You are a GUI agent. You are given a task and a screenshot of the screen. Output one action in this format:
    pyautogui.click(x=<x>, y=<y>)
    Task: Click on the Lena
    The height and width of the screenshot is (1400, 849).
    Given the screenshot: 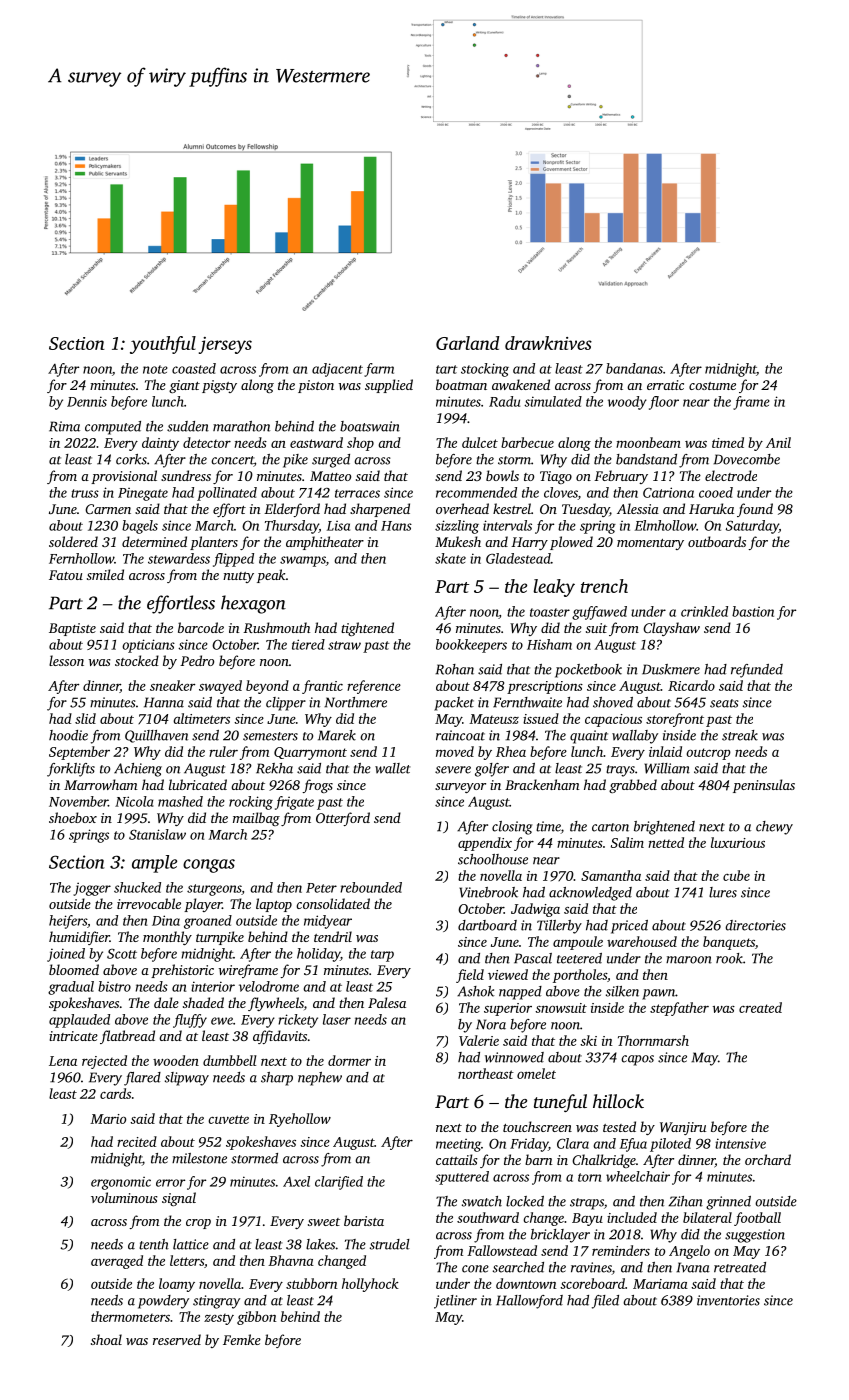 What is the action you would take?
    pyautogui.click(x=63, y=1061)
